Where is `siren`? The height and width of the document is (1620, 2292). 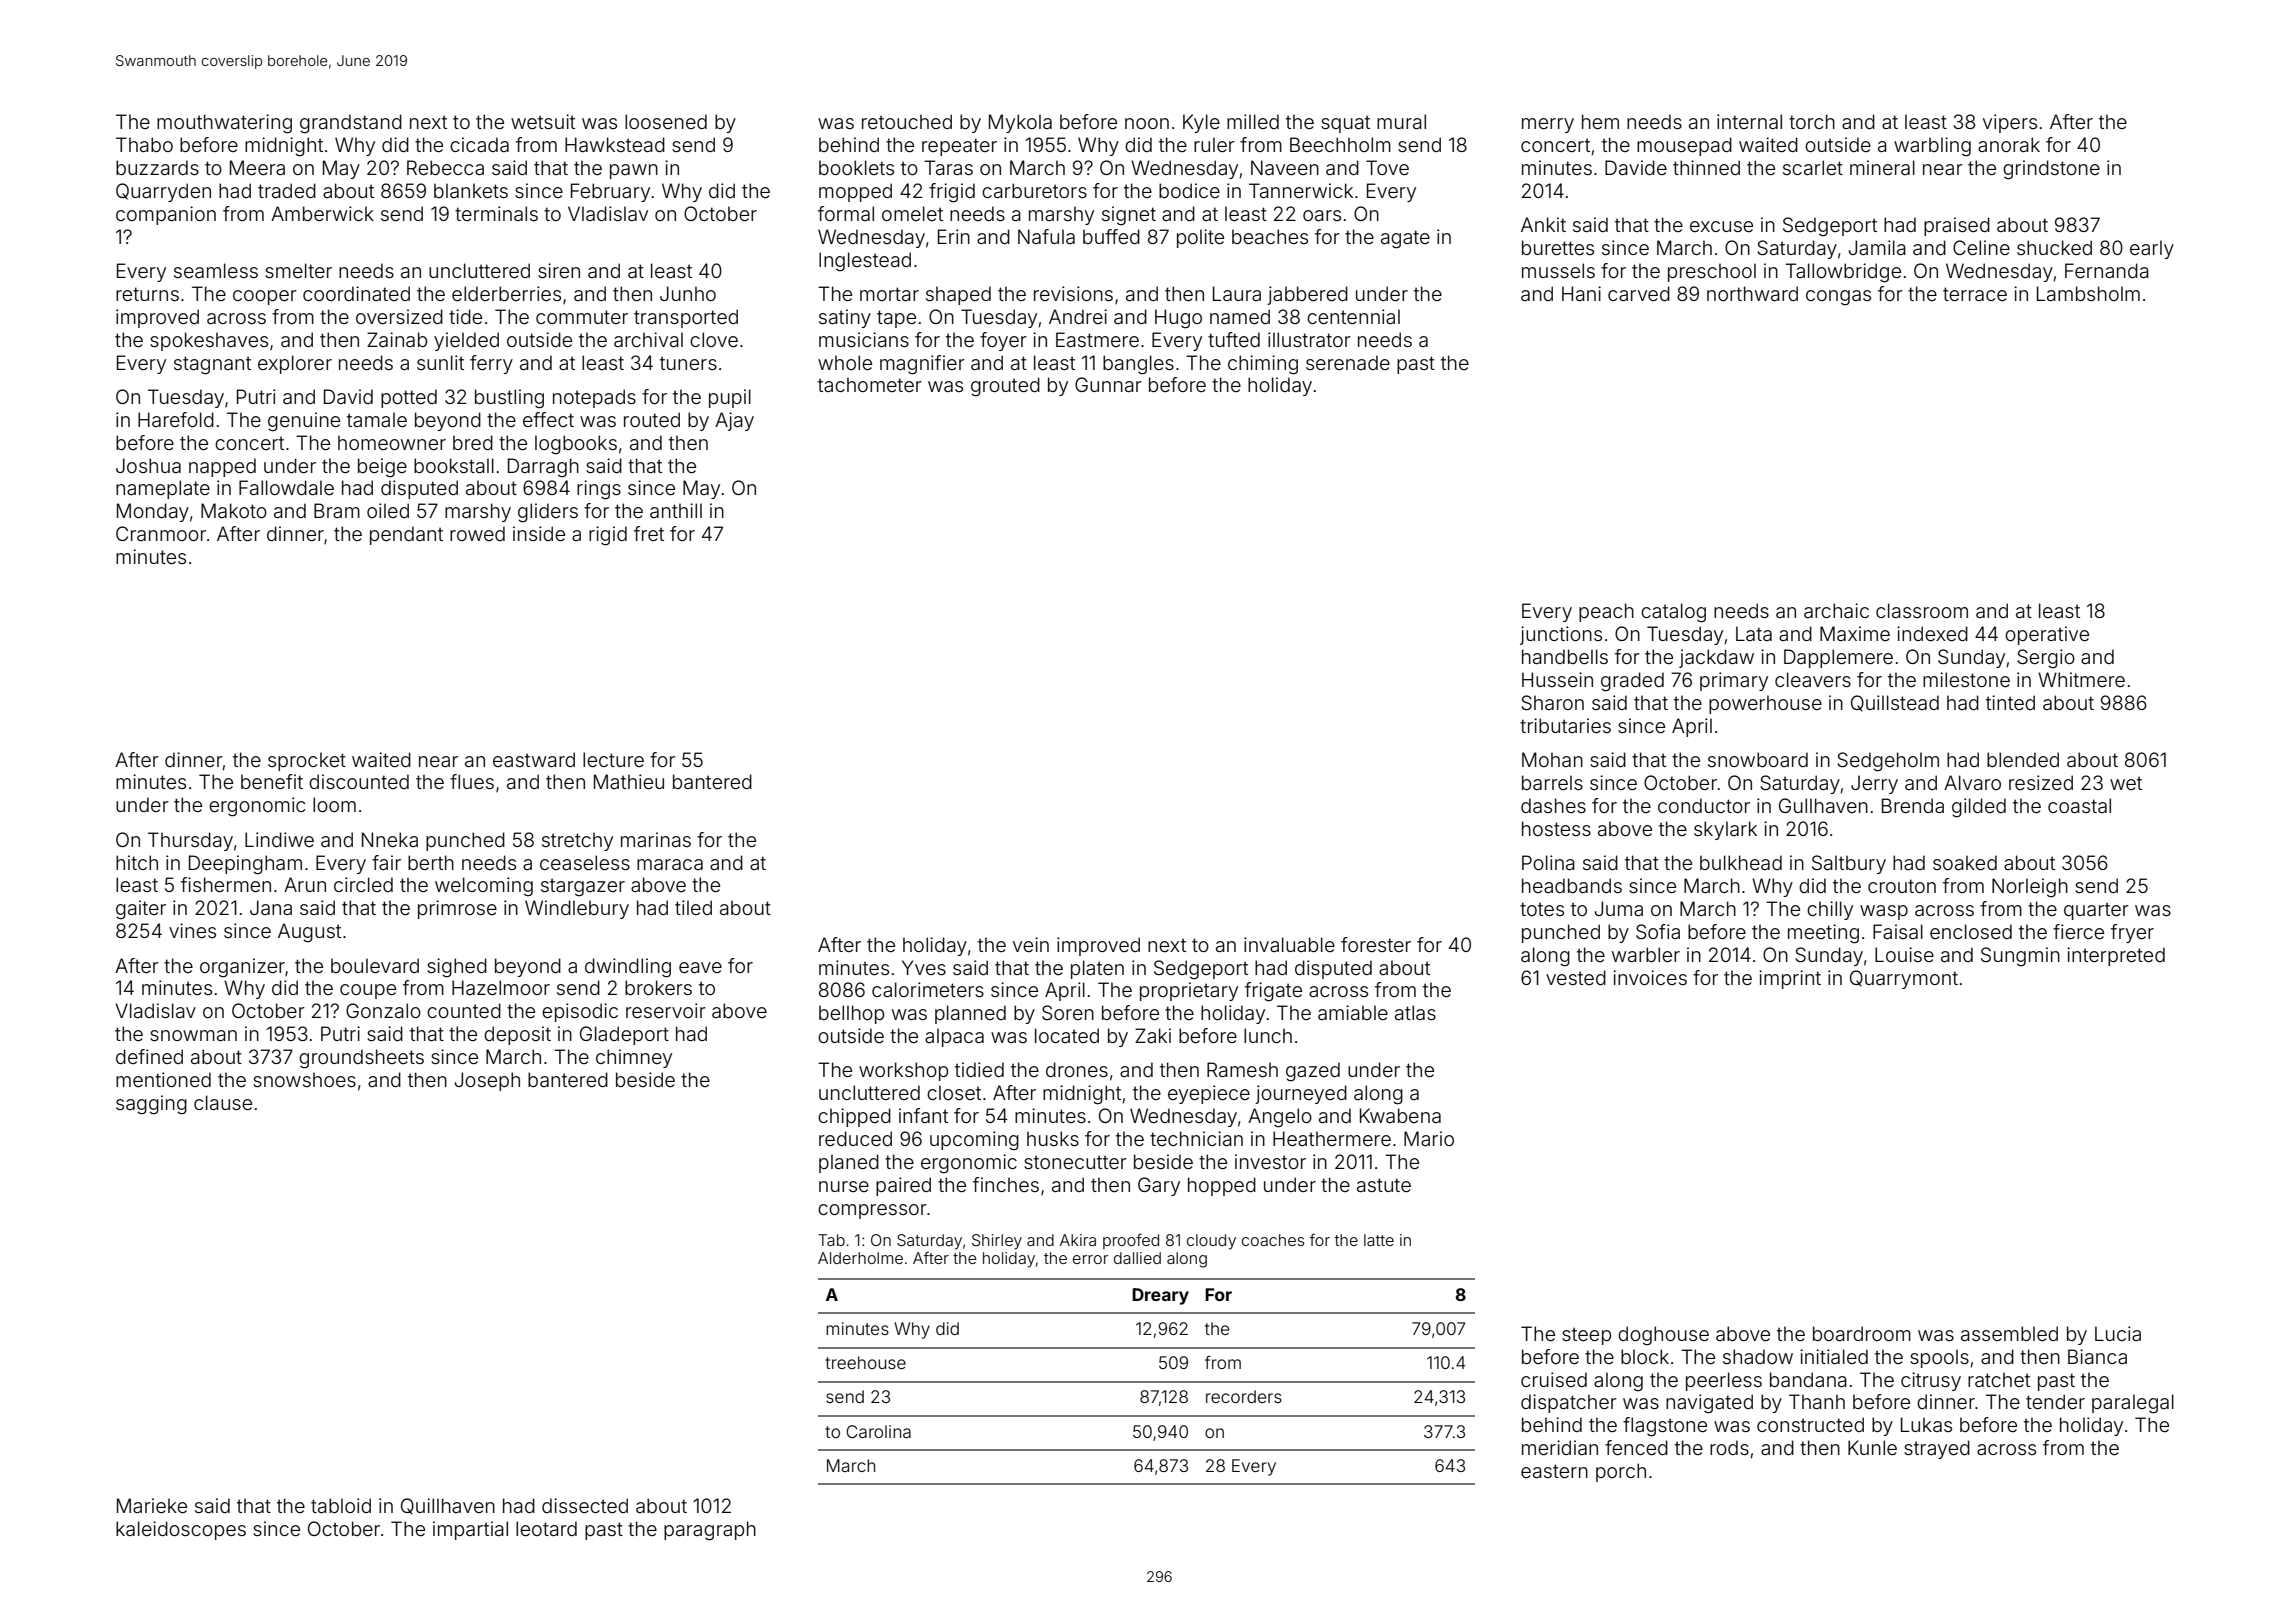 siren is located at coordinates (559, 270).
